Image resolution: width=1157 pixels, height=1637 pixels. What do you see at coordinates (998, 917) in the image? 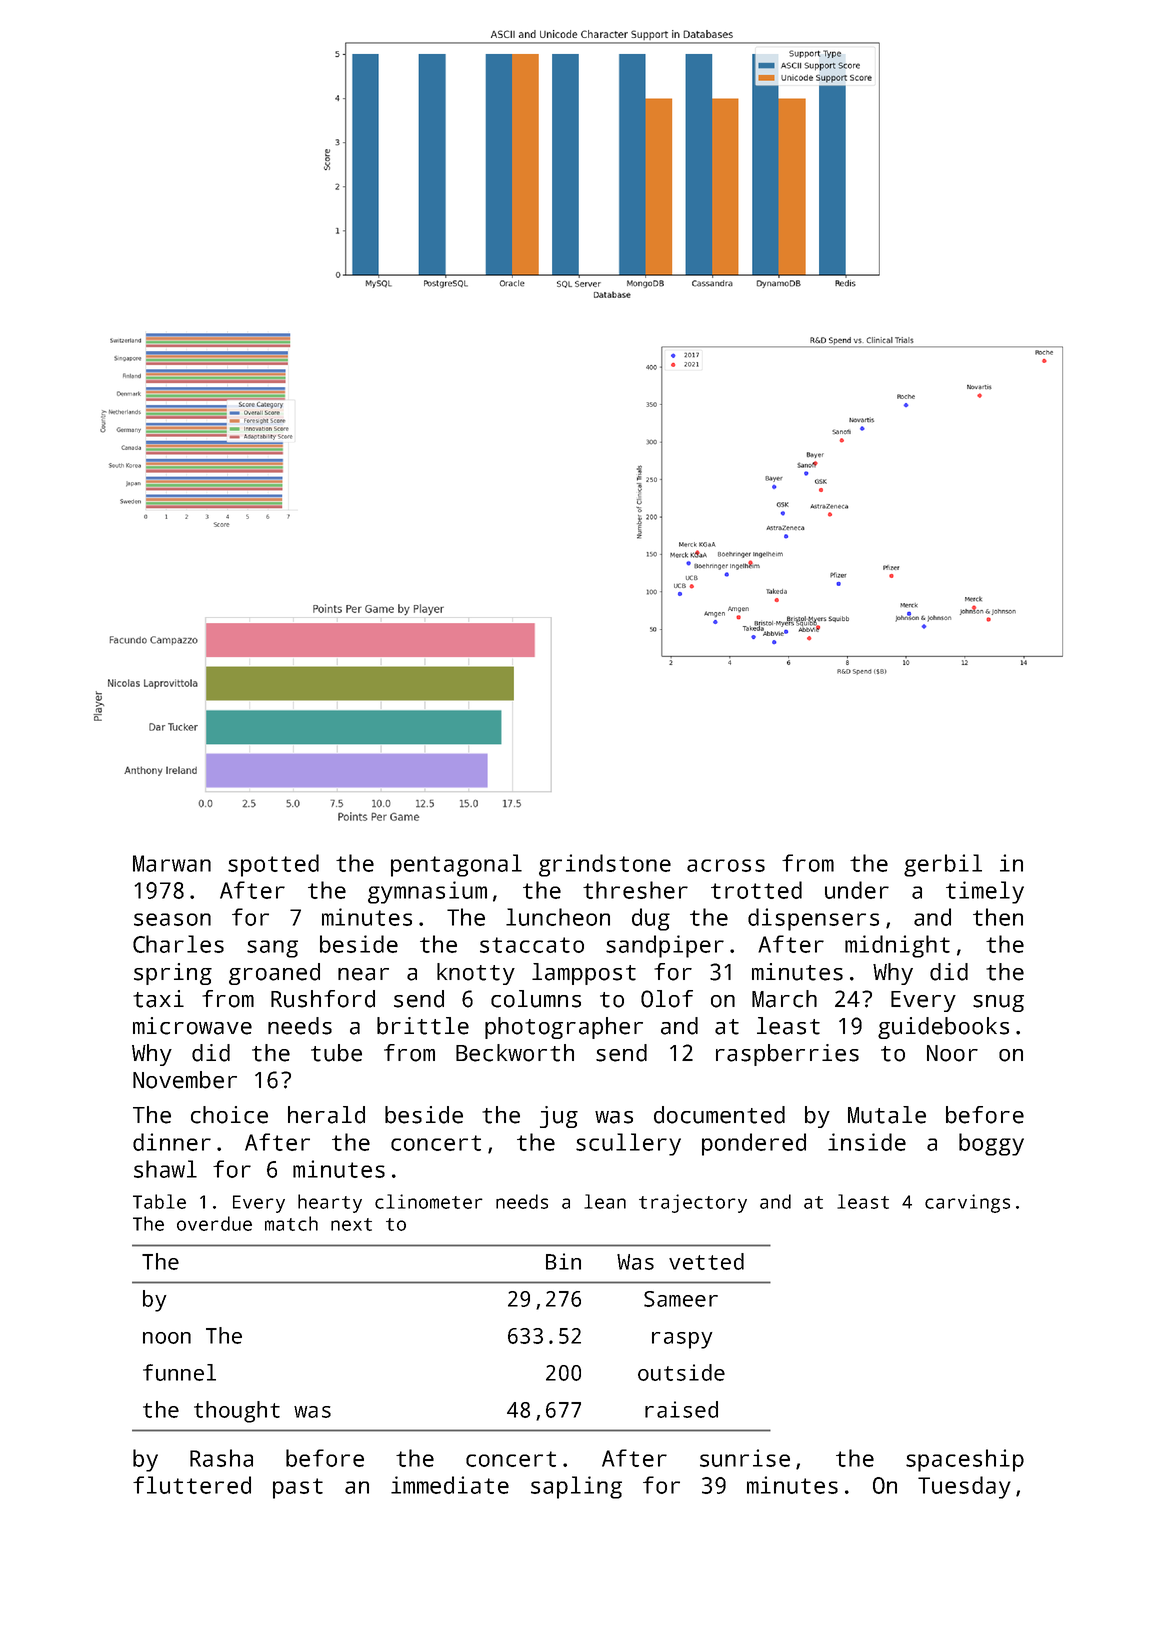
I see `then` at bounding box center [998, 917].
